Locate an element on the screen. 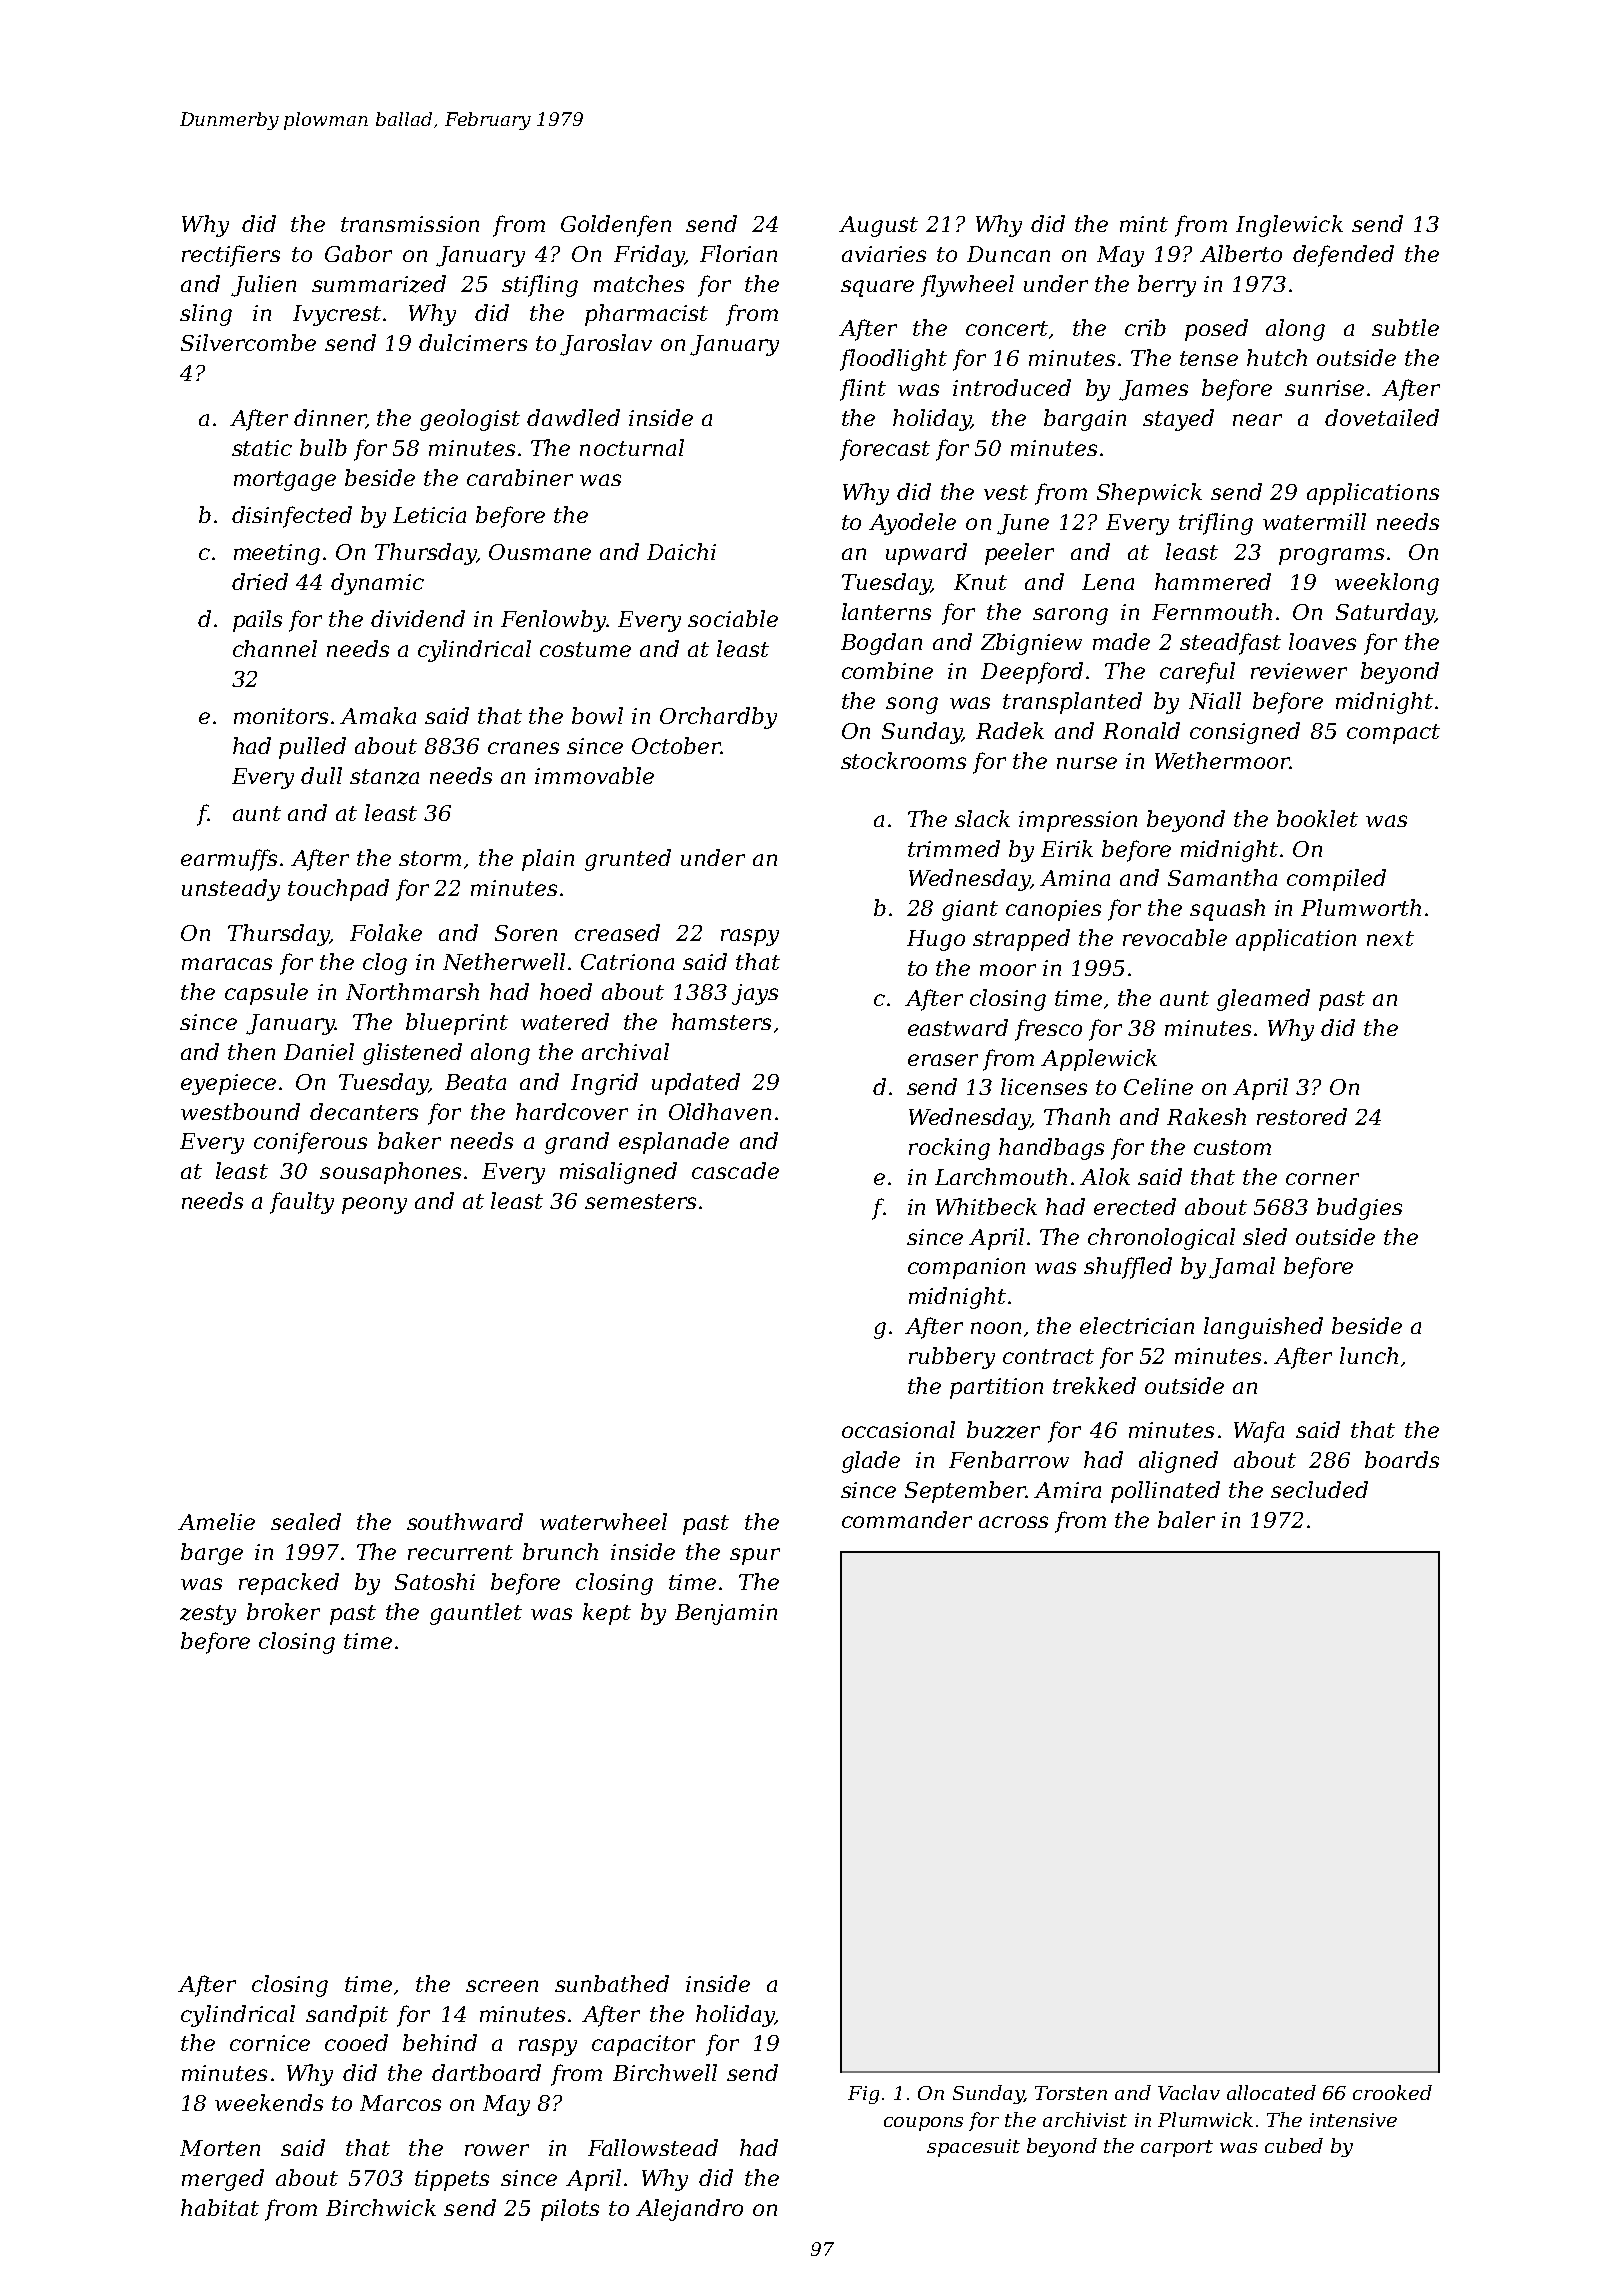 The width and height of the screenshot is (1620, 2292). habitat is located at coordinates (220, 2207).
